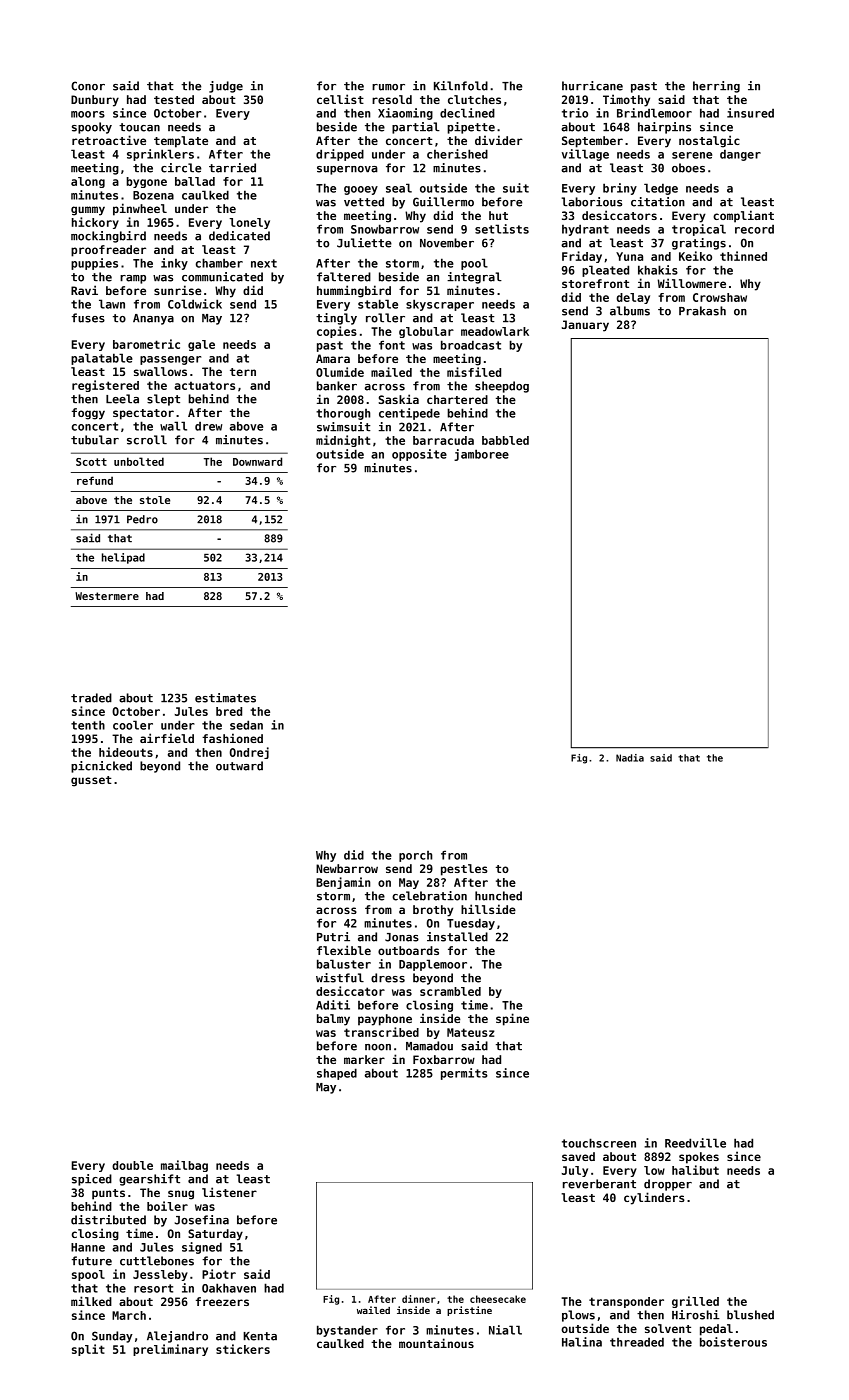 Image resolution: width=849 pixels, height=1400 pixels. I want to click on resort, so click(153, 1288).
